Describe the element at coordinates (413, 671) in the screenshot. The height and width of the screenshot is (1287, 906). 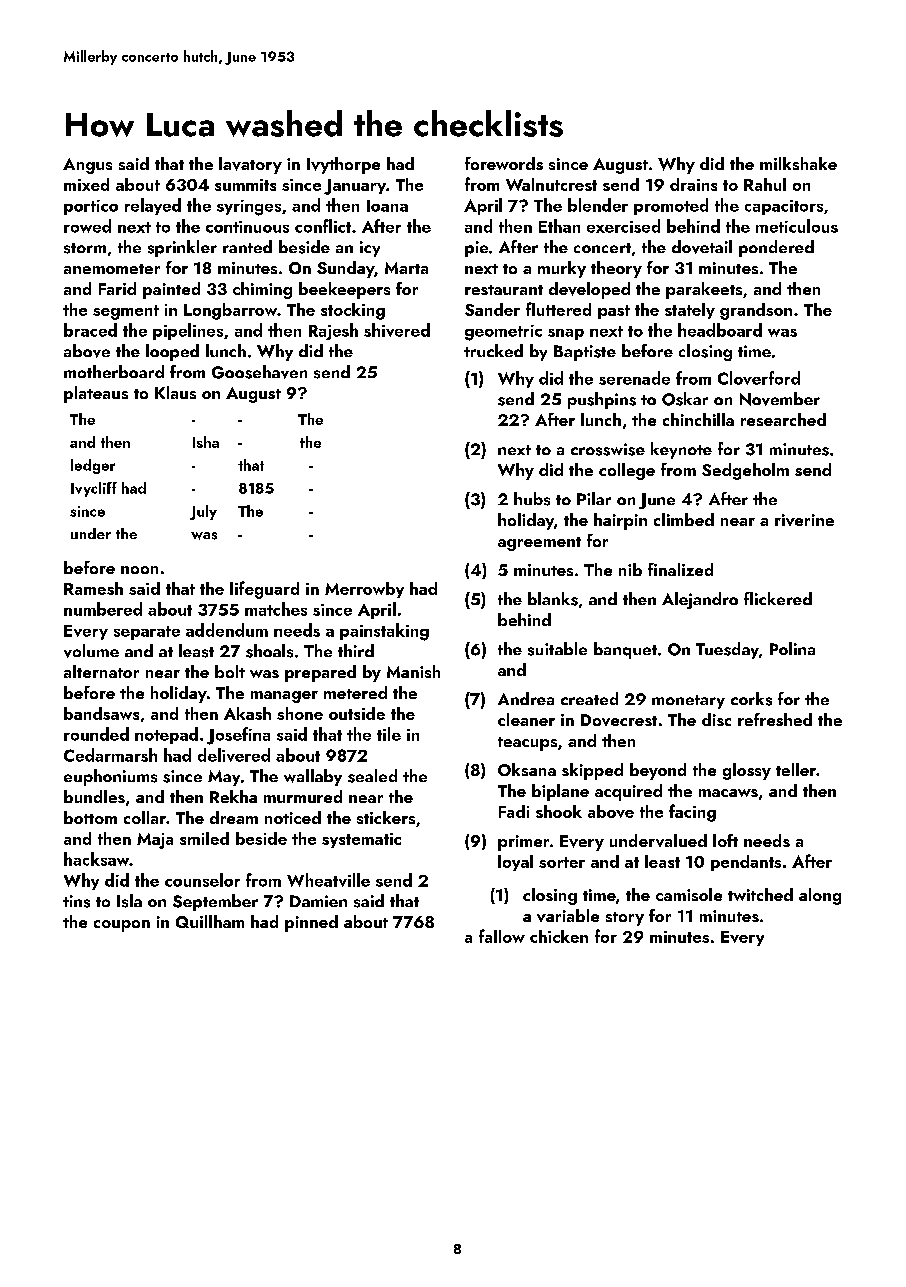
I see `Manish` at that location.
